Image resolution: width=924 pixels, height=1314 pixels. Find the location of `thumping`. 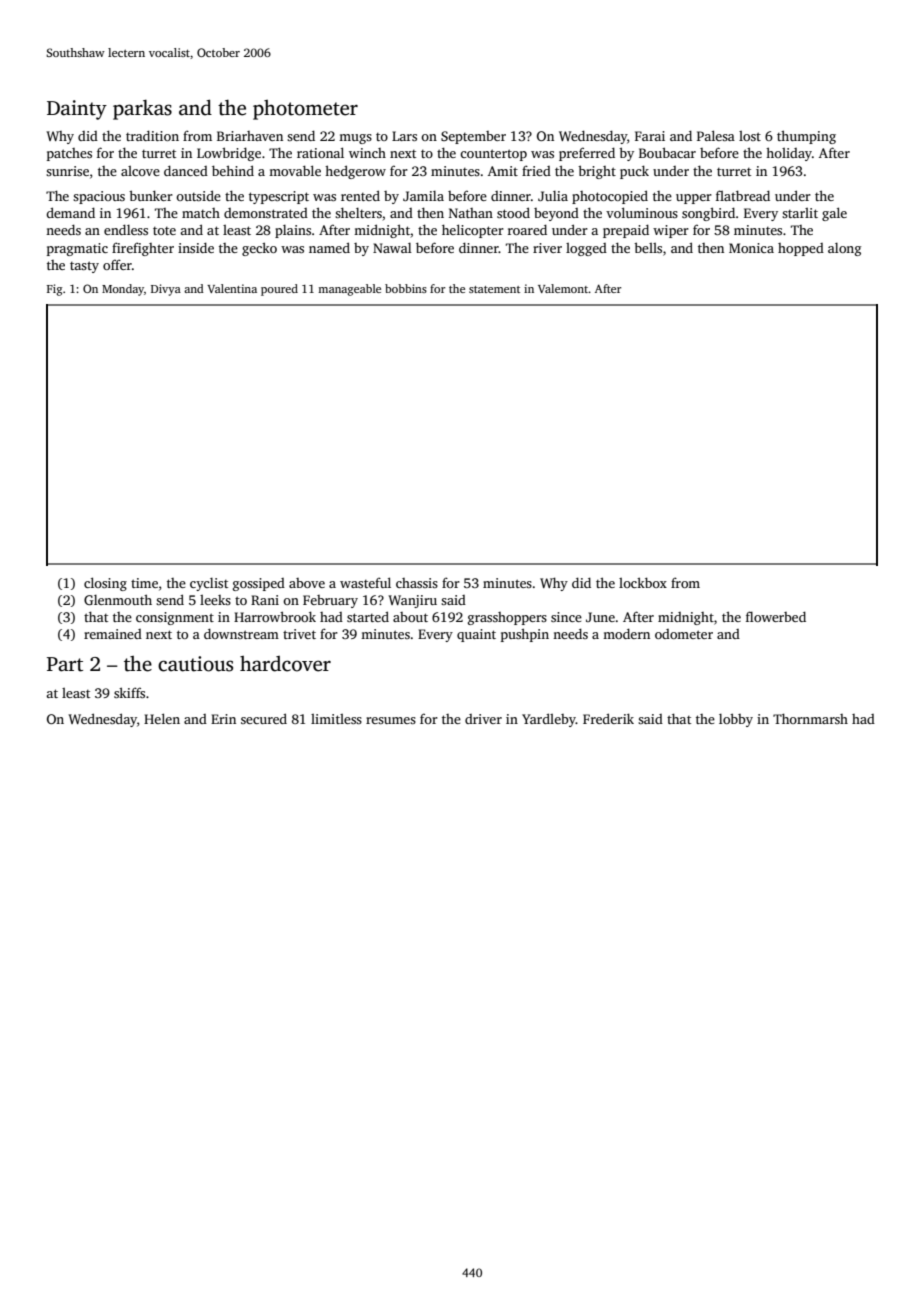

thumping is located at coordinates (806, 137).
